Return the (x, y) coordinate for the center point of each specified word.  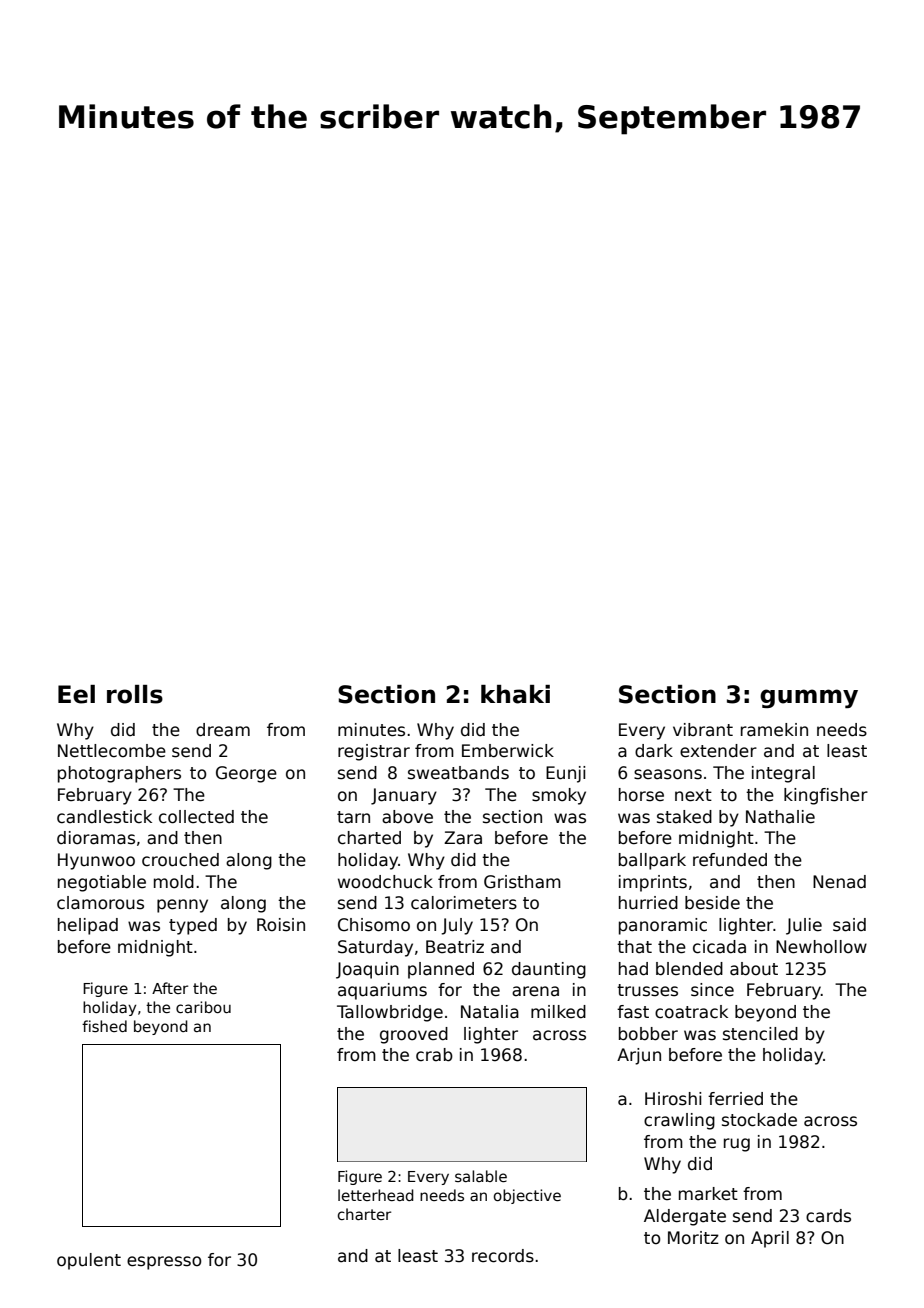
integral (783, 774)
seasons (668, 774)
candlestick (104, 817)
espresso (164, 1263)
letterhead (376, 1195)
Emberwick (508, 751)
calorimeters (464, 903)
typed (193, 926)
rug (737, 1145)
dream (223, 730)
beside (712, 903)
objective (527, 1196)
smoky (559, 796)
